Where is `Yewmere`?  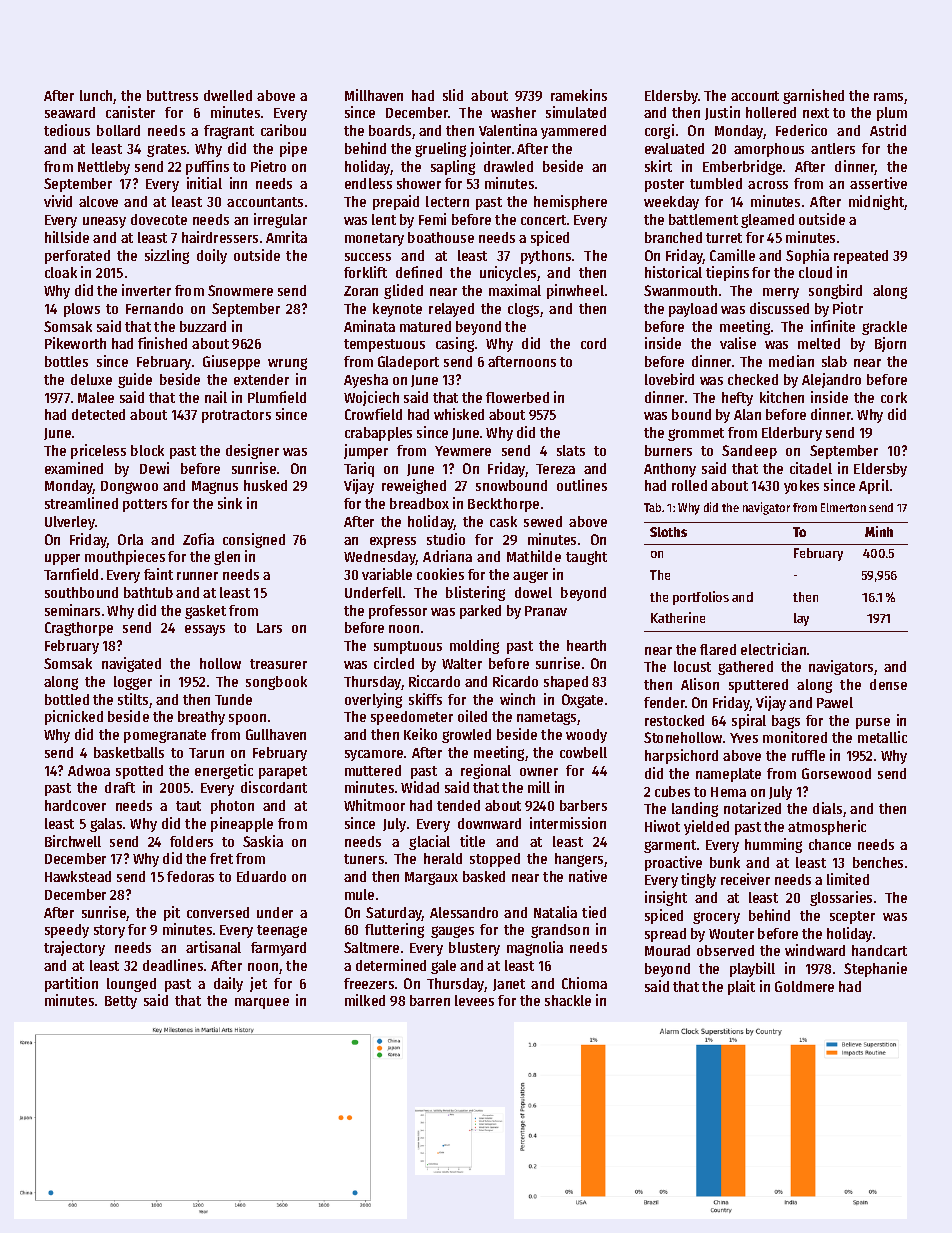 Yewmere is located at coordinates (463, 451).
